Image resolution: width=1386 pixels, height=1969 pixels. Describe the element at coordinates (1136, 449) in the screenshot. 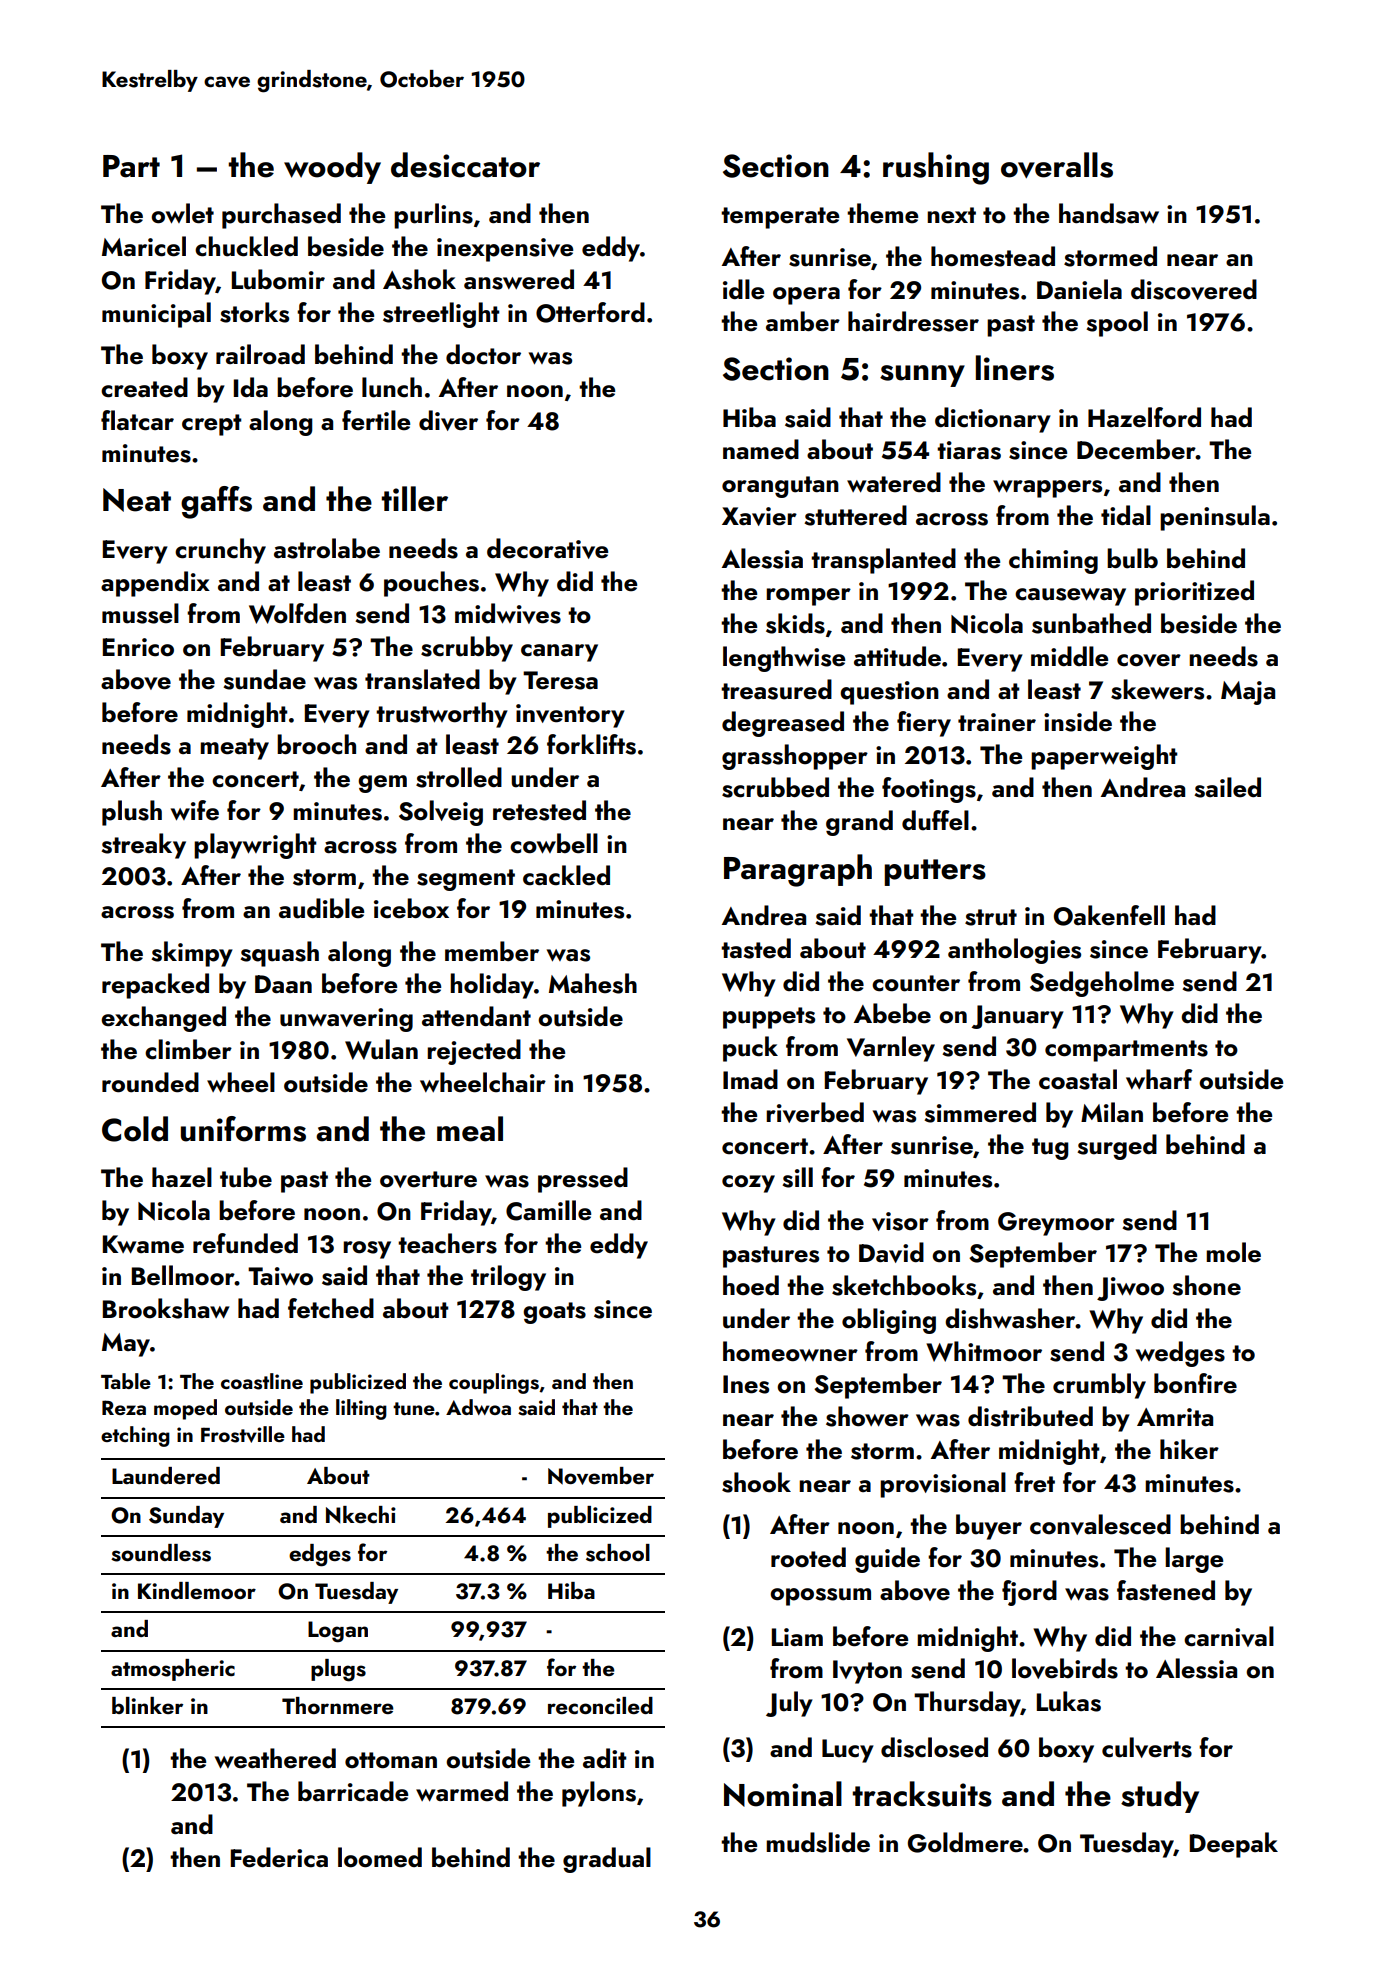

I see `December` at that location.
